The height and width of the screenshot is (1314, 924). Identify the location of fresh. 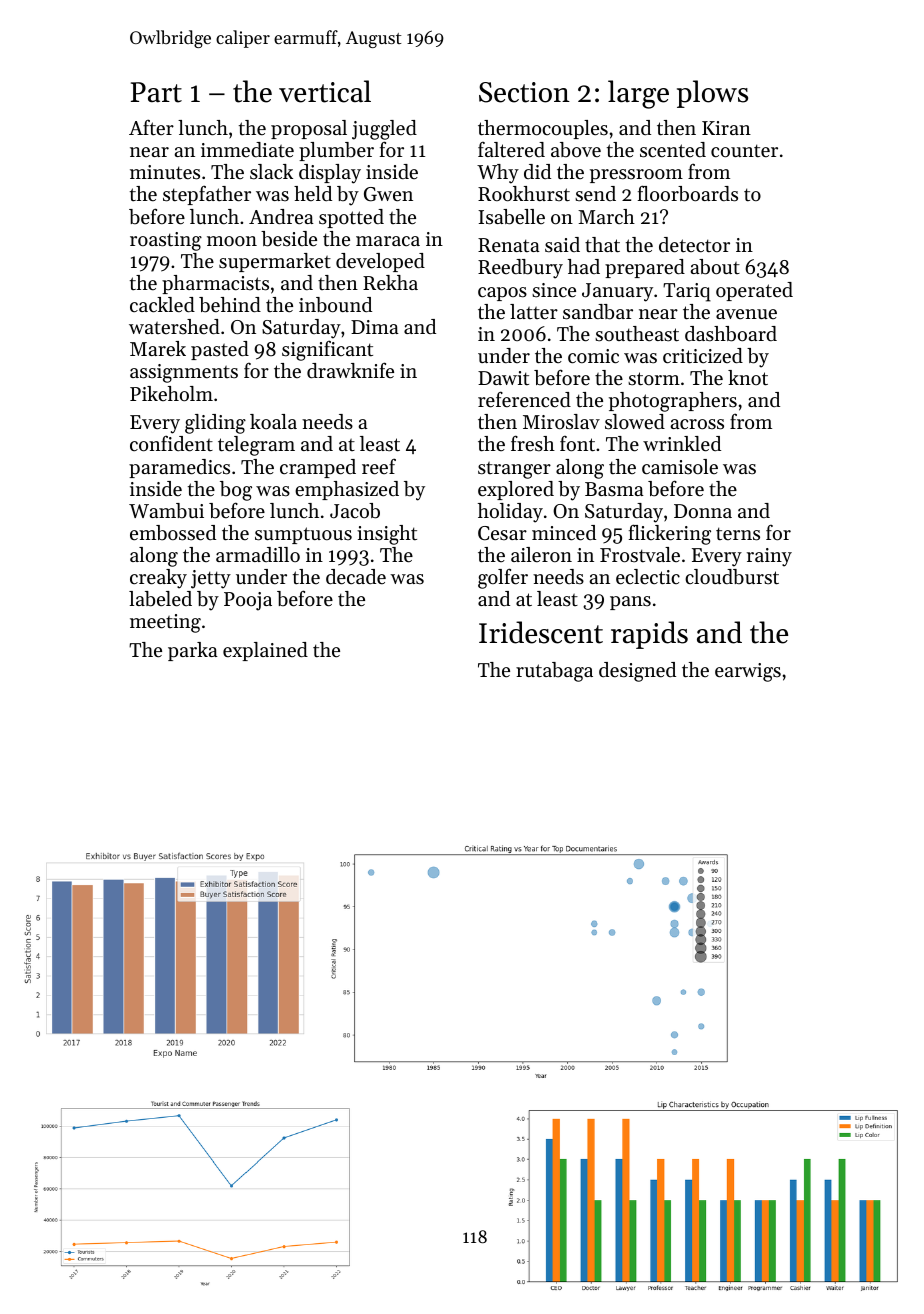
(533, 443).
